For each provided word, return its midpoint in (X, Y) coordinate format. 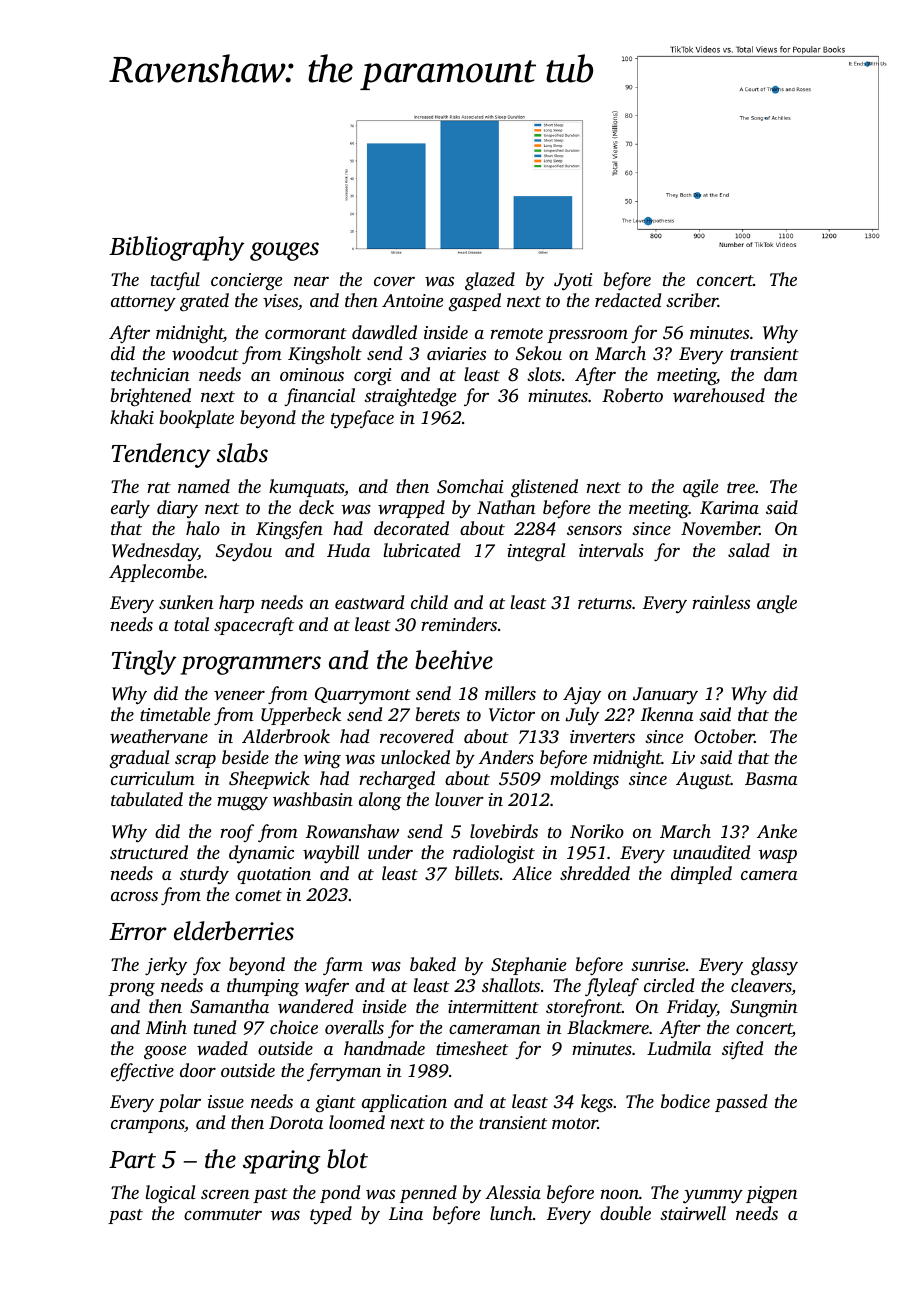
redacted (628, 300)
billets (477, 873)
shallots (511, 985)
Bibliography (176, 248)
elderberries (234, 931)
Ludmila (679, 1048)
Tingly (144, 662)
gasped (474, 302)
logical (171, 1194)
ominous (312, 374)
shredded (595, 873)
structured (149, 852)
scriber (692, 300)
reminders (459, 624)
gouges (284, 251)
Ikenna (667, 714)
